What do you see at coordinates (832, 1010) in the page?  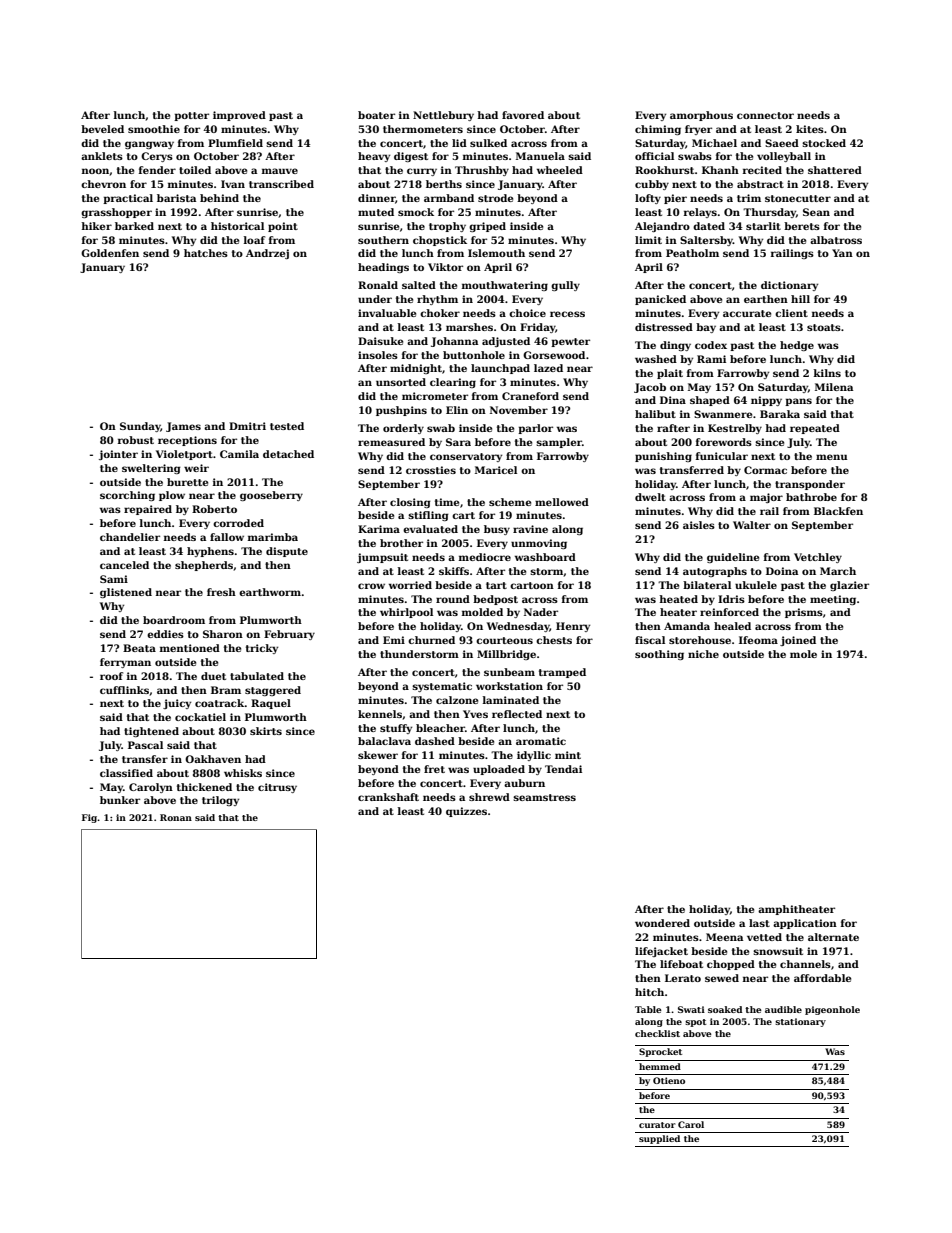 I see `pigeonhole` at bounding box center [832, 1010].
